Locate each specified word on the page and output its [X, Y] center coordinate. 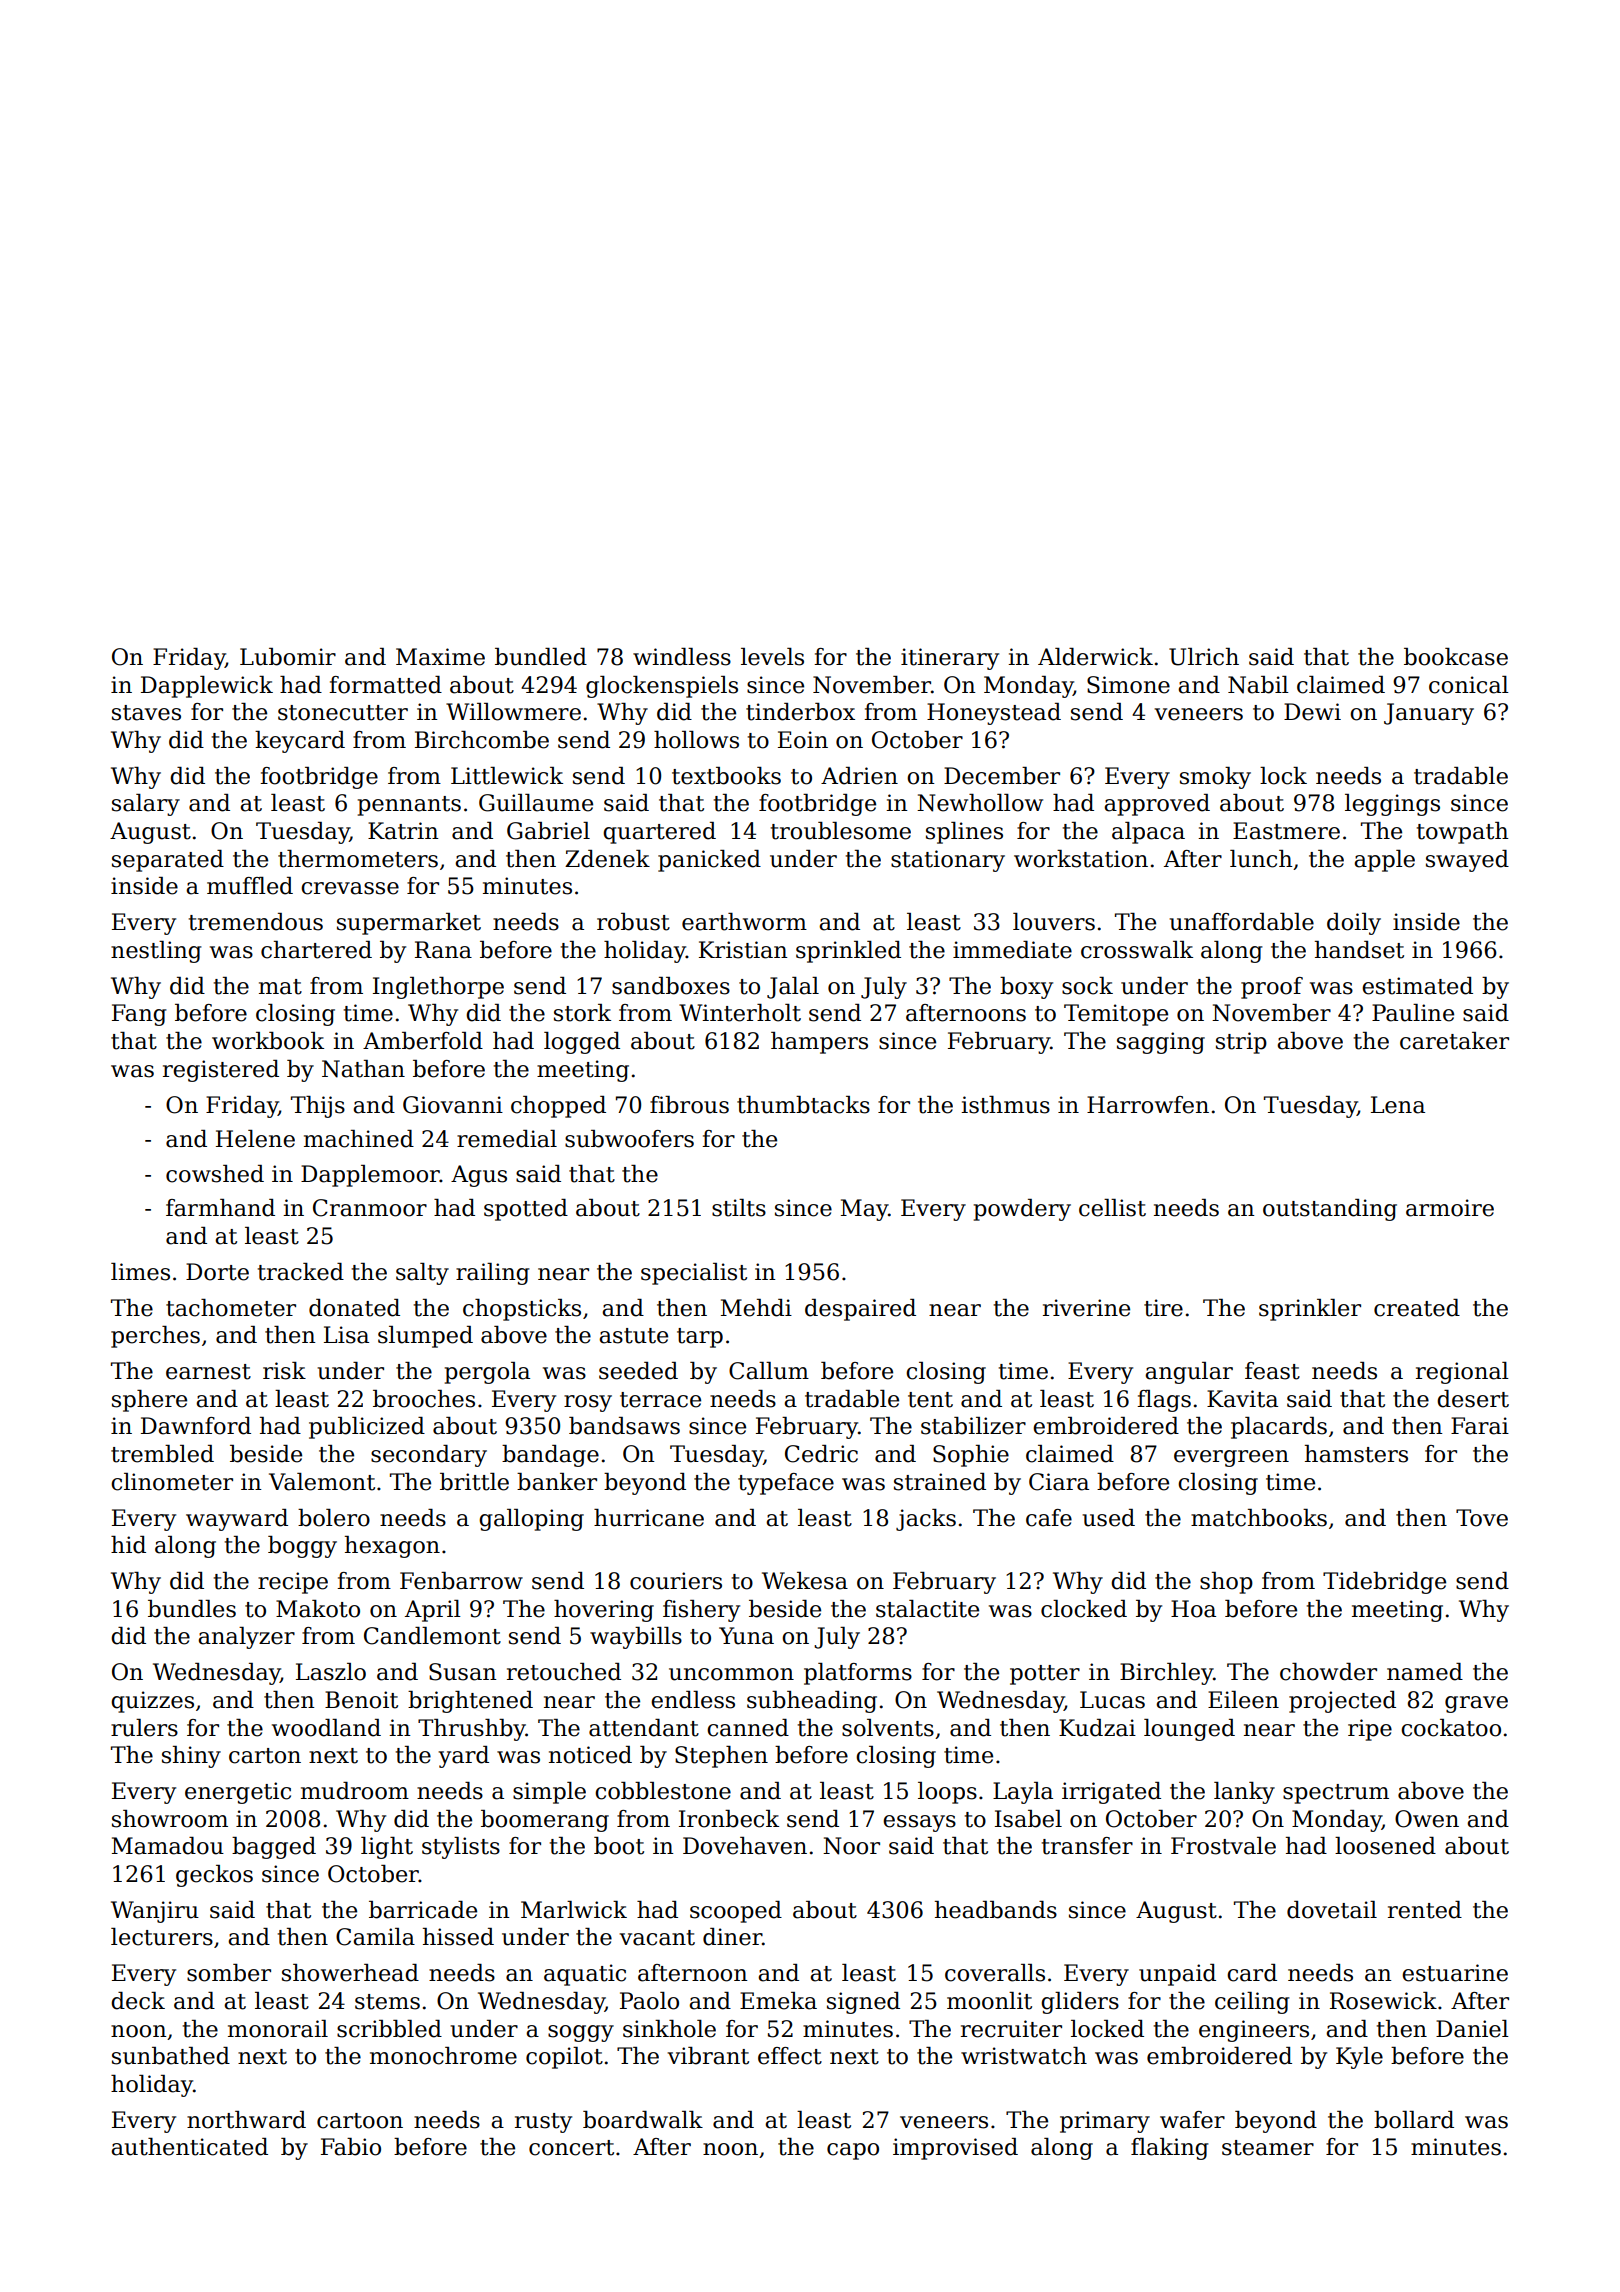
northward [246, 2120]
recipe [293, 1583]
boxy [1026, 988]
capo [853, 2151]
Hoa [1193, 1609]
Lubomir [288, 657]
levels [772, 657]
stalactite [927, 1609]
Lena [1398, 1105]
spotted [526, 1210]
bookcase [1456, 657]
